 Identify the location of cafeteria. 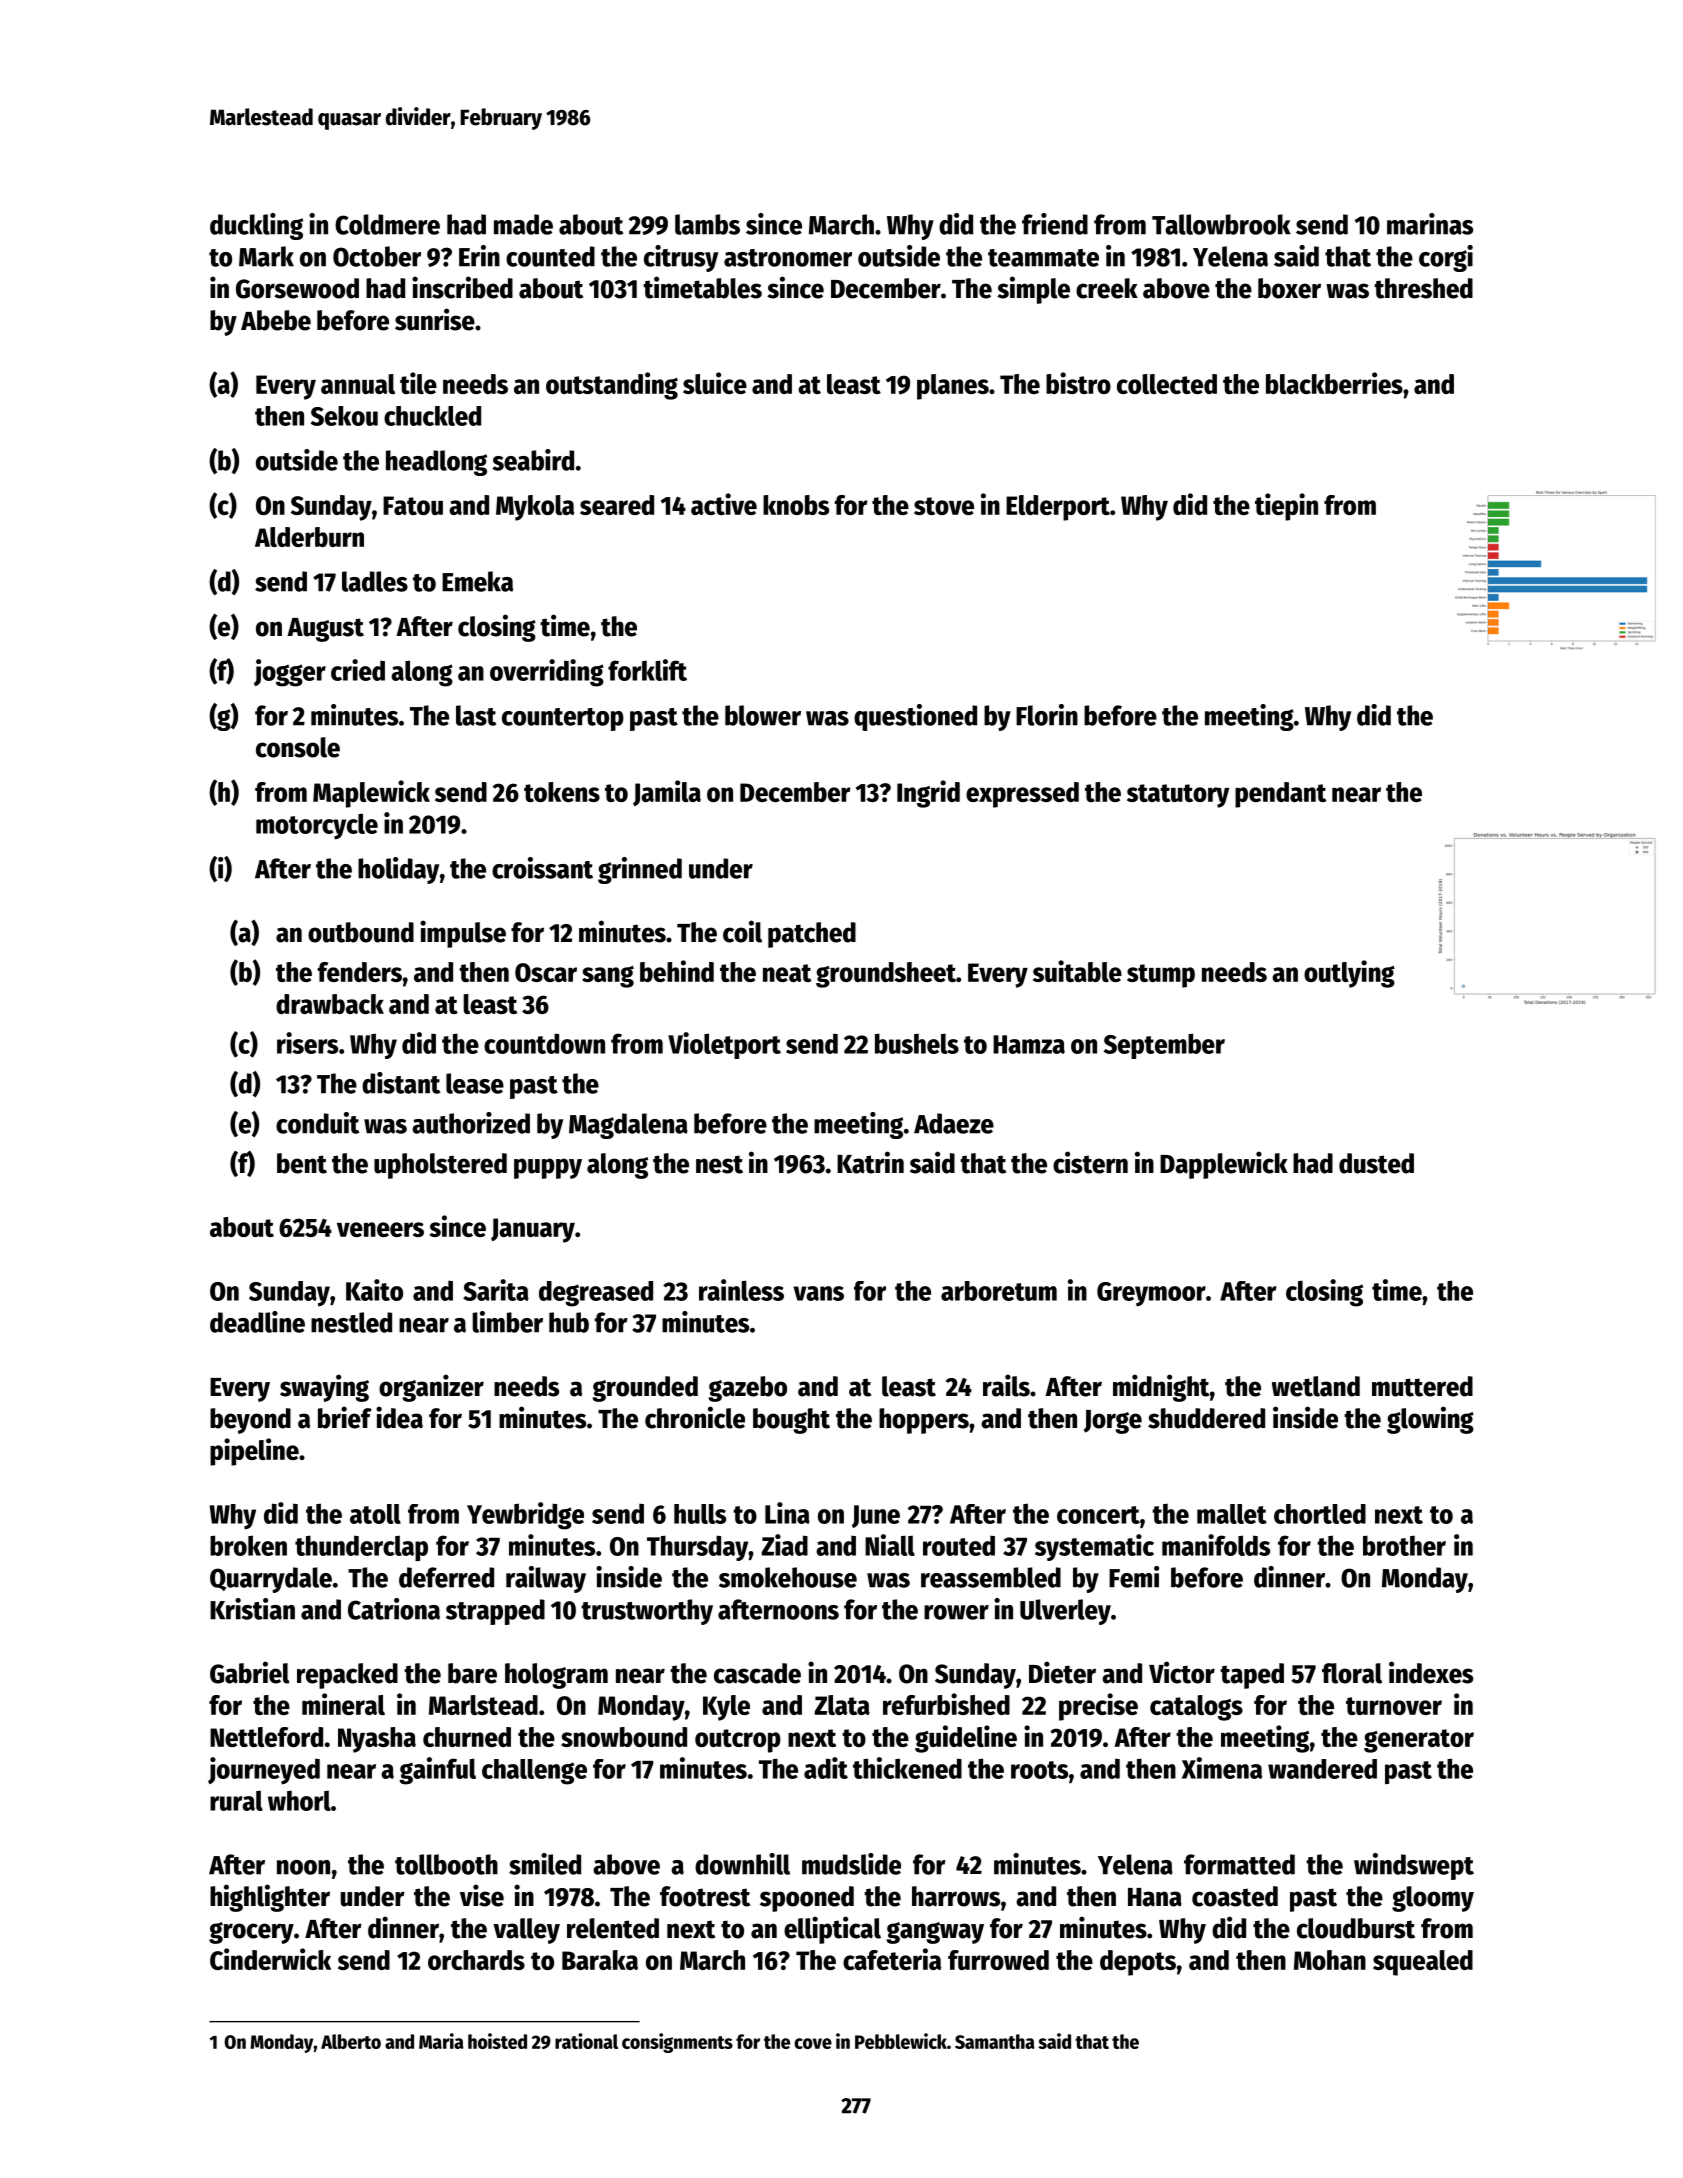
(892, 1959).
